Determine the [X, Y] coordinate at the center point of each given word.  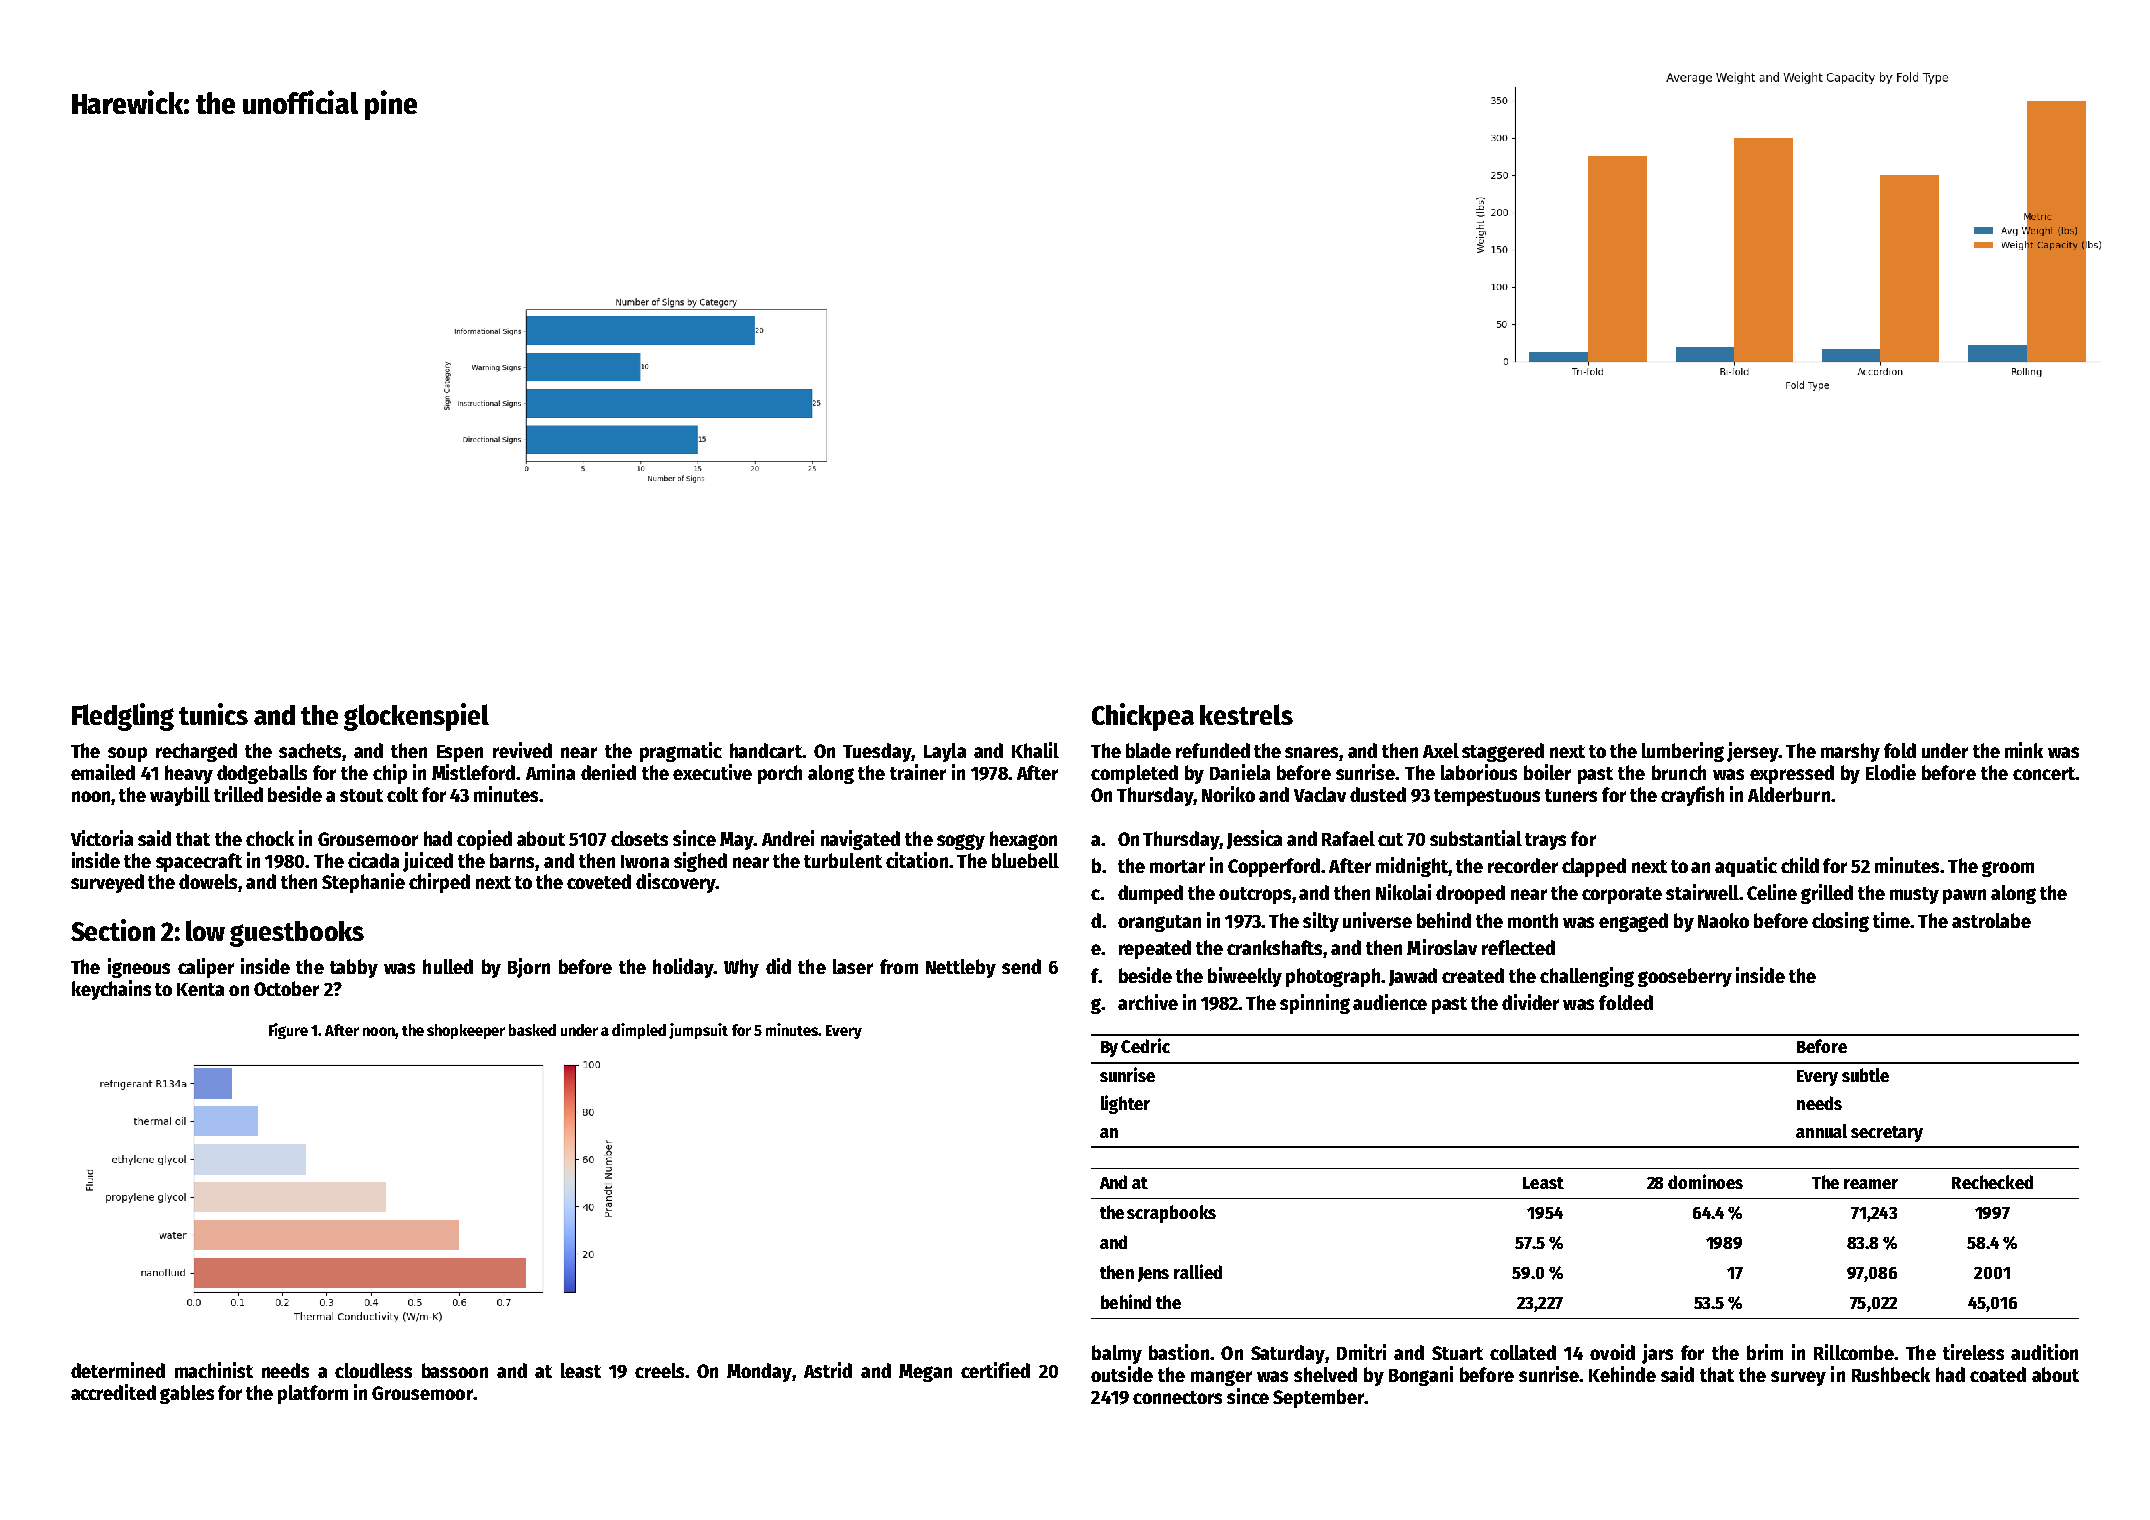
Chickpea [1143, 717]
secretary [1887, 1134]
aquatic [1746, 867]
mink [2024, 750]
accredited [113, 1392]
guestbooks [297, 934]
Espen [460, 753]
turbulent [843, 860]
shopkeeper [466, 1031]
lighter [1125, 1104]
